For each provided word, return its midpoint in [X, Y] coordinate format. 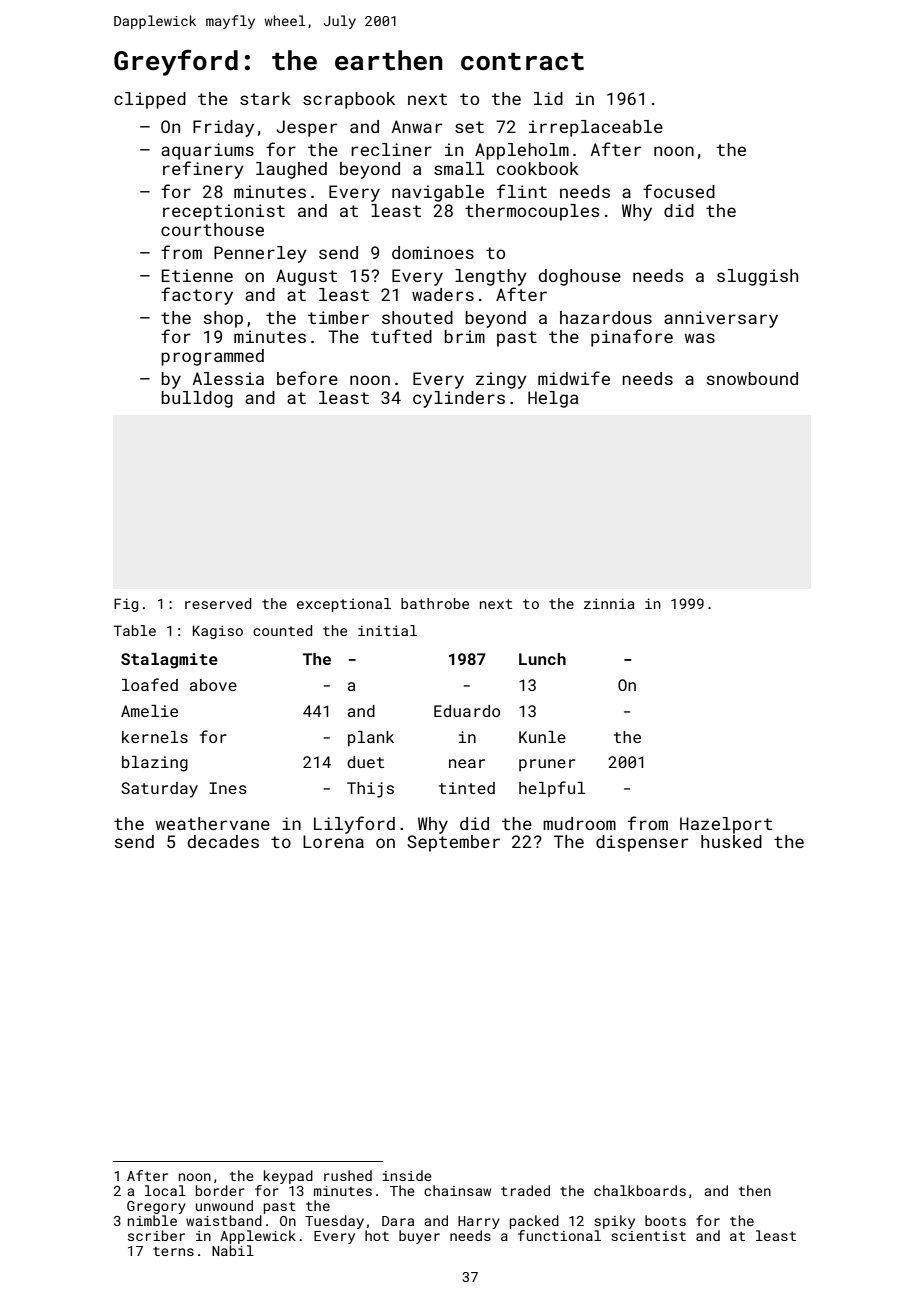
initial [387, 630]
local [165, 1190]
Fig [126, 605]
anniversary [721, 319]
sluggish [757, 277]
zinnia [609, 603]
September [454, 843]
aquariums [207, 151]
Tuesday [334, 1222]
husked [731, 841]
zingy [501, 380]
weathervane [213, 823]
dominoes [433, 252]
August [306, 277]
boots [665, 1220]
